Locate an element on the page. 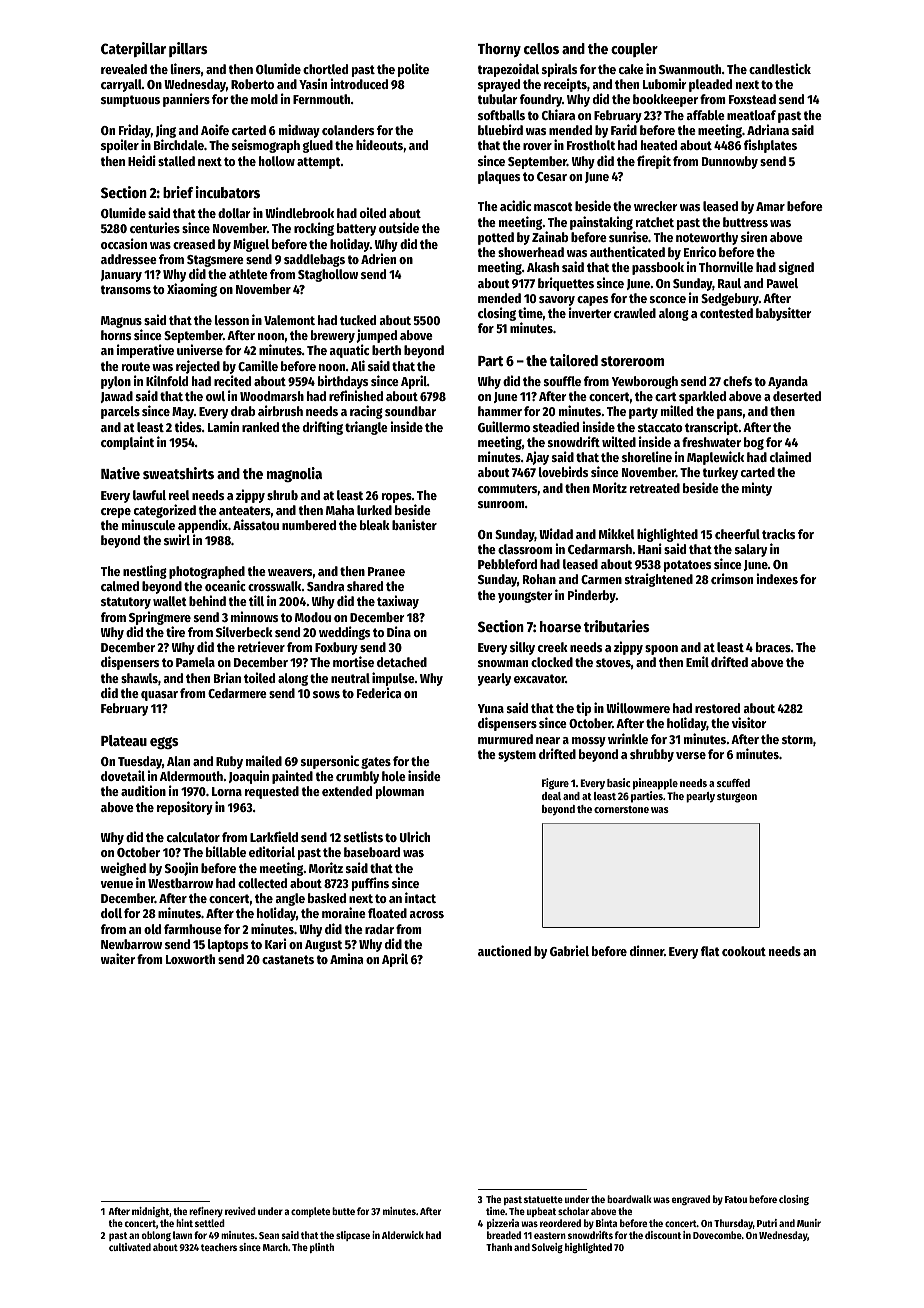 The height and width of the page is (1308, 924). Loxworth is located at coordinates (190, 959).
